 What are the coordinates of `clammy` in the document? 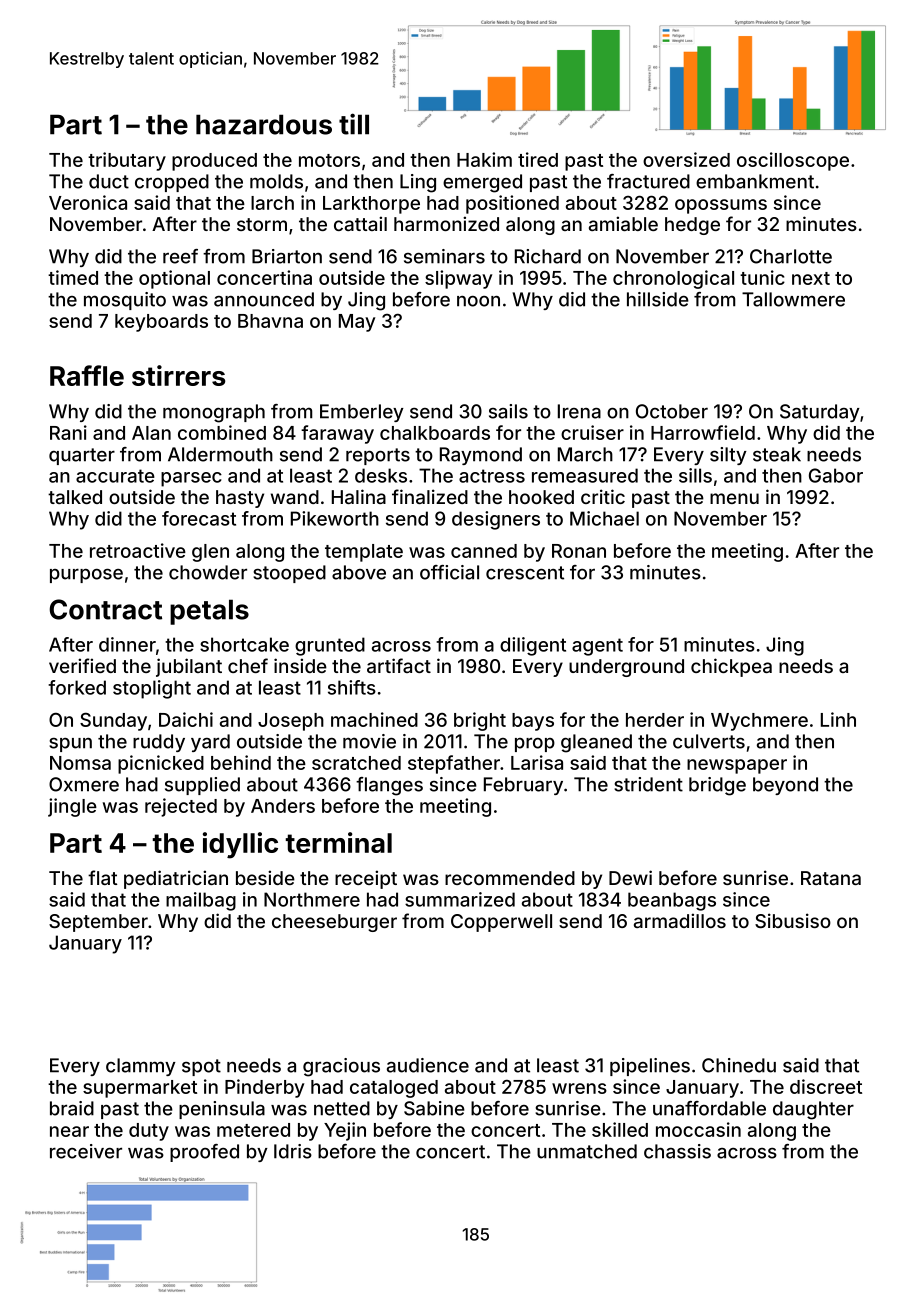 It's located at (141, 1067).
